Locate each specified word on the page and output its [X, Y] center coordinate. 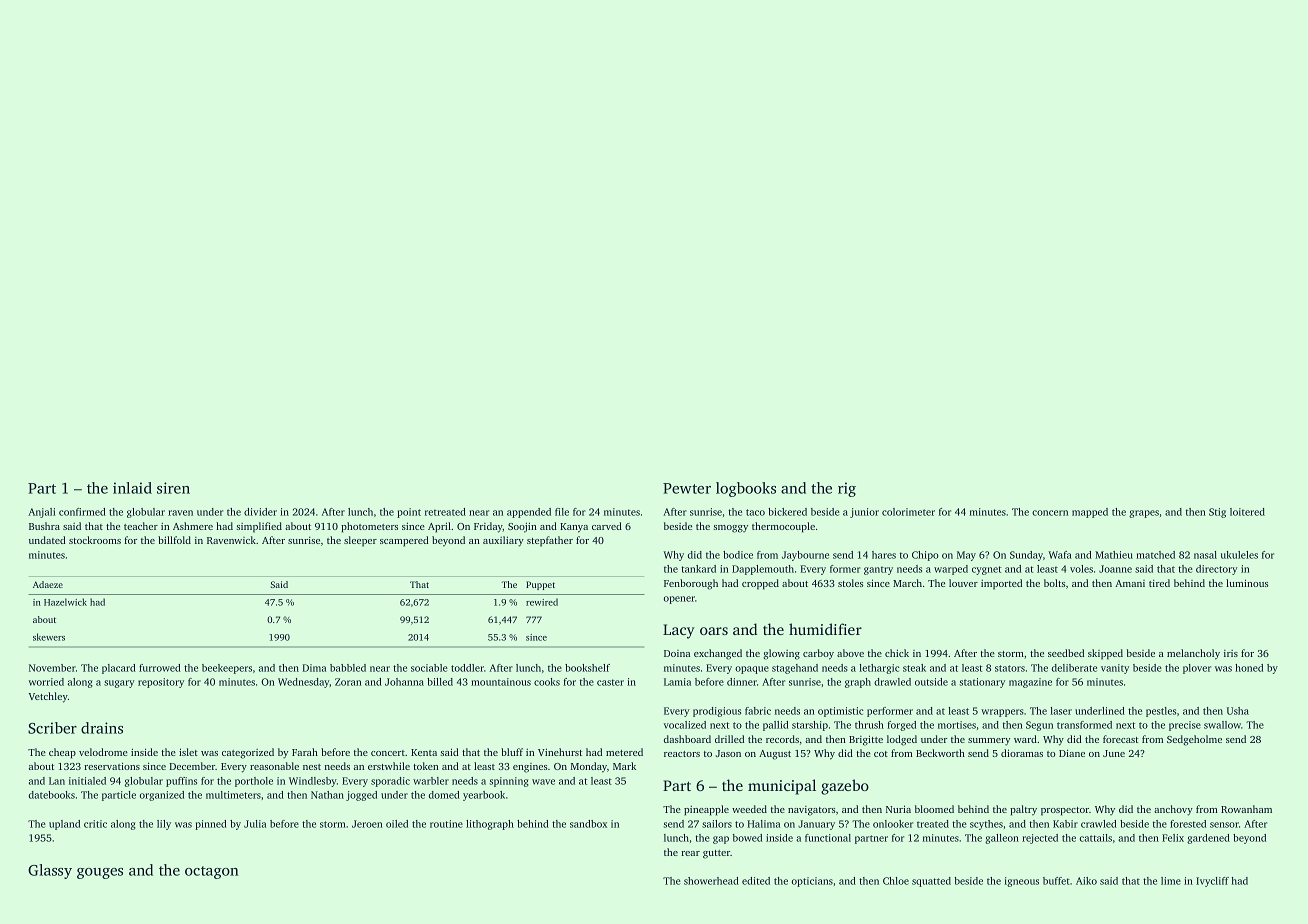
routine [446, 824]
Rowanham [1246, 809]
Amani [1130, 583]
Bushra [44, 526]
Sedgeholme [1194, 740]
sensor [1224, 825]
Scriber [52, 728]
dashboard [687, 739]
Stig [1217, 513]
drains [102, 728]
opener [679, 600]
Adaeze [48, 584]
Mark [624, 766]
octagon [212, 872]
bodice [738, 555]
